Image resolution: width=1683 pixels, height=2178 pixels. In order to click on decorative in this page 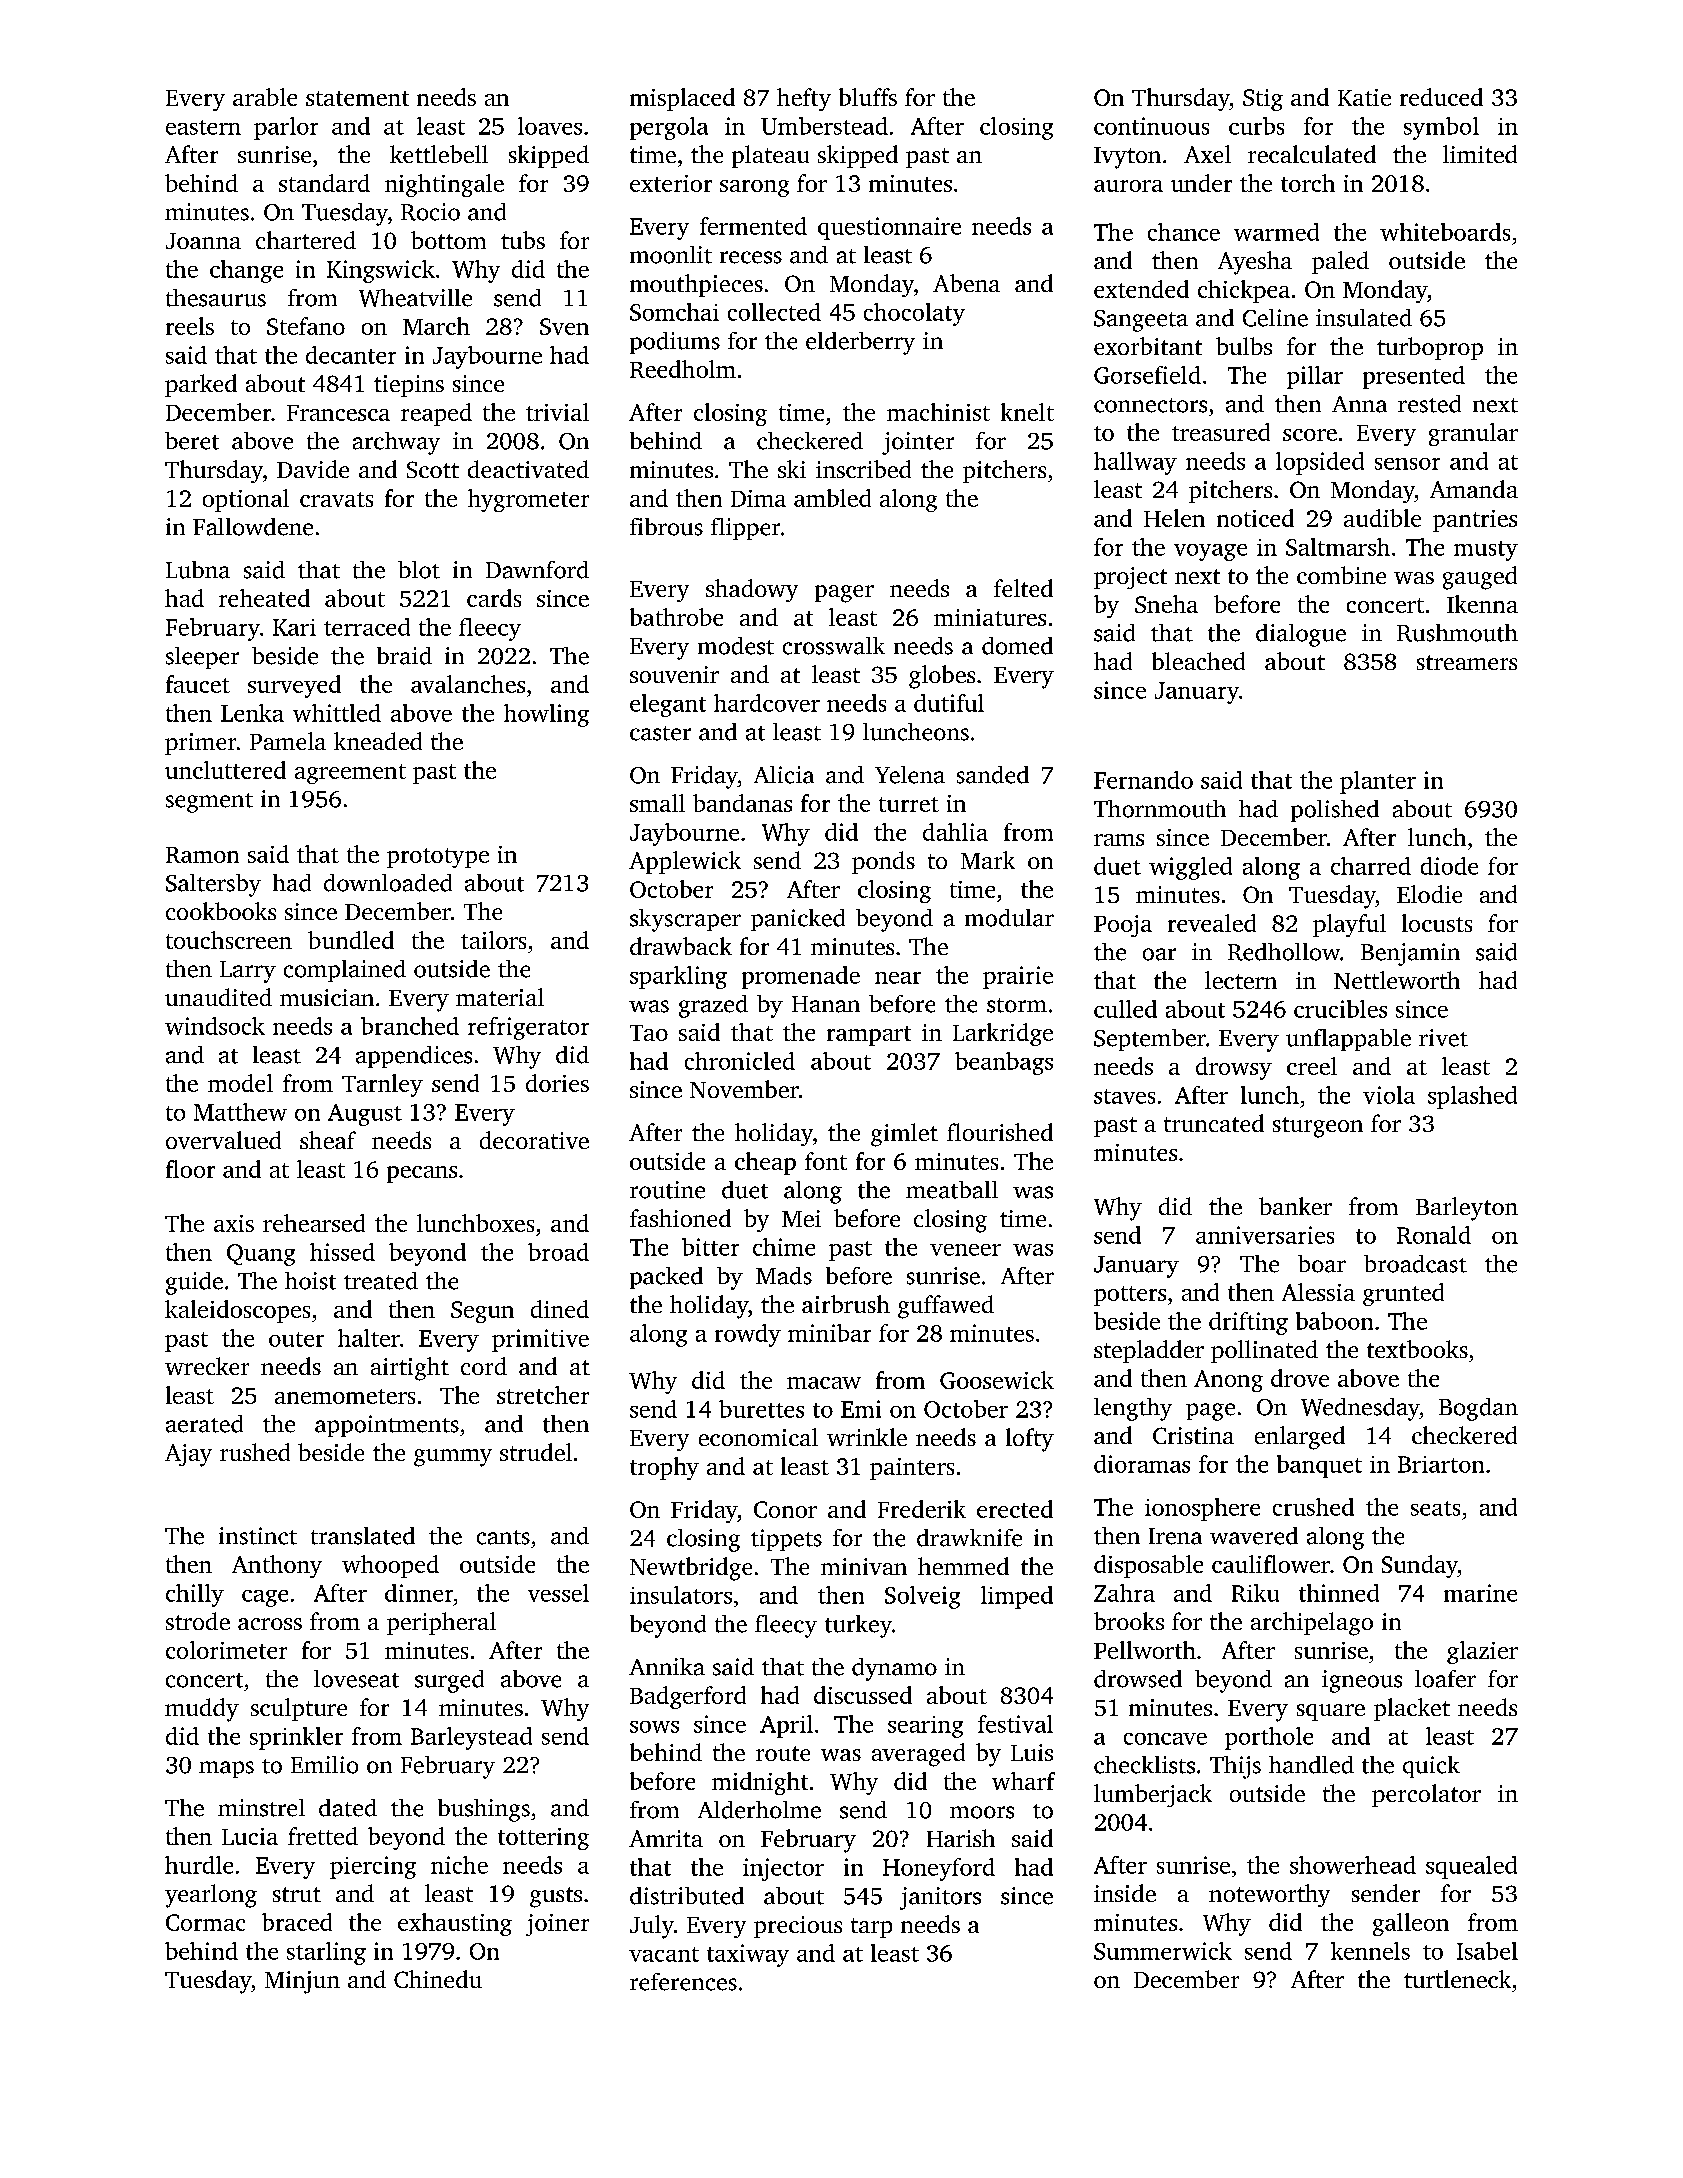, I will do `click(534, 1140)`.
